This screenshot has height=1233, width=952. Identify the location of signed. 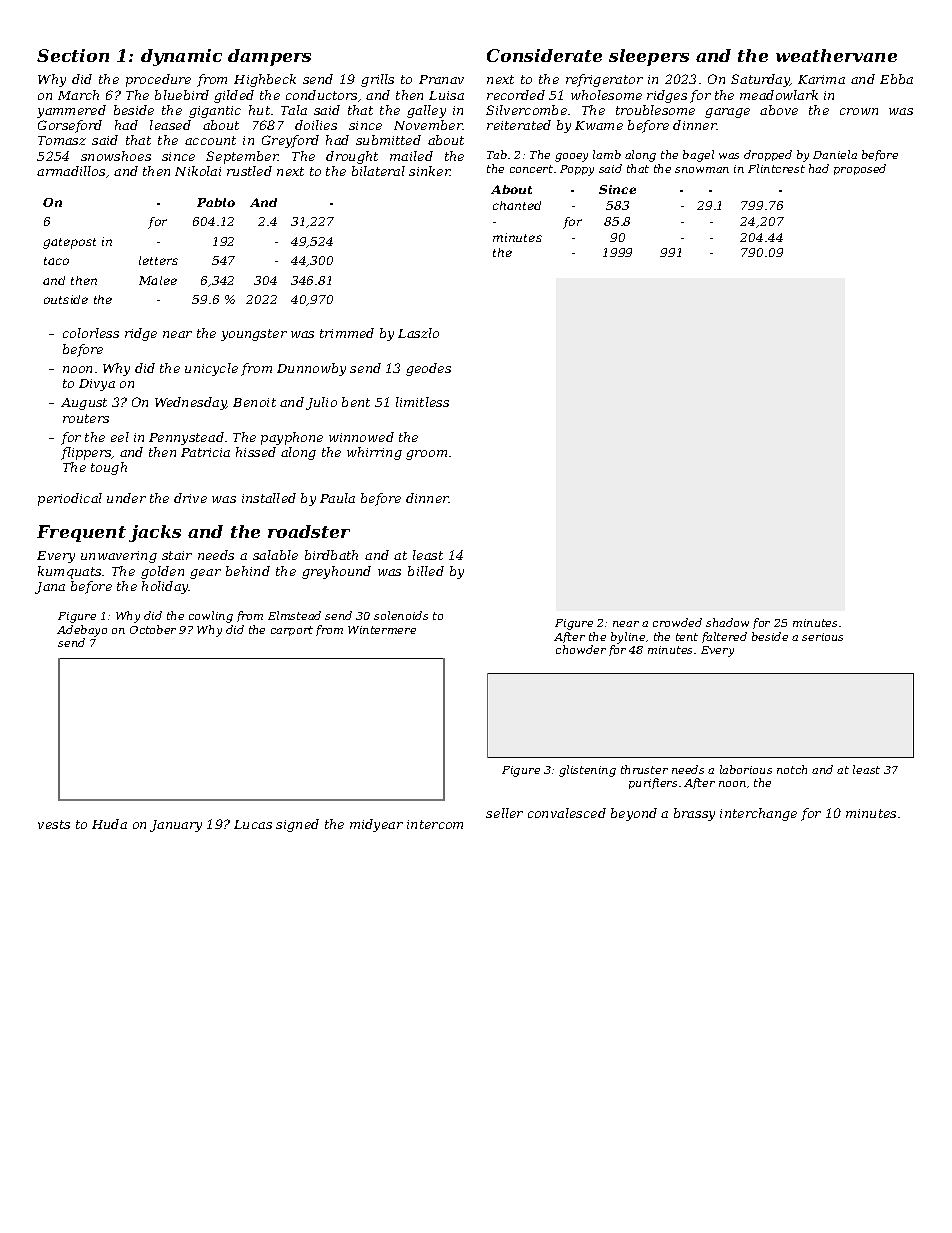
(297, 825).
